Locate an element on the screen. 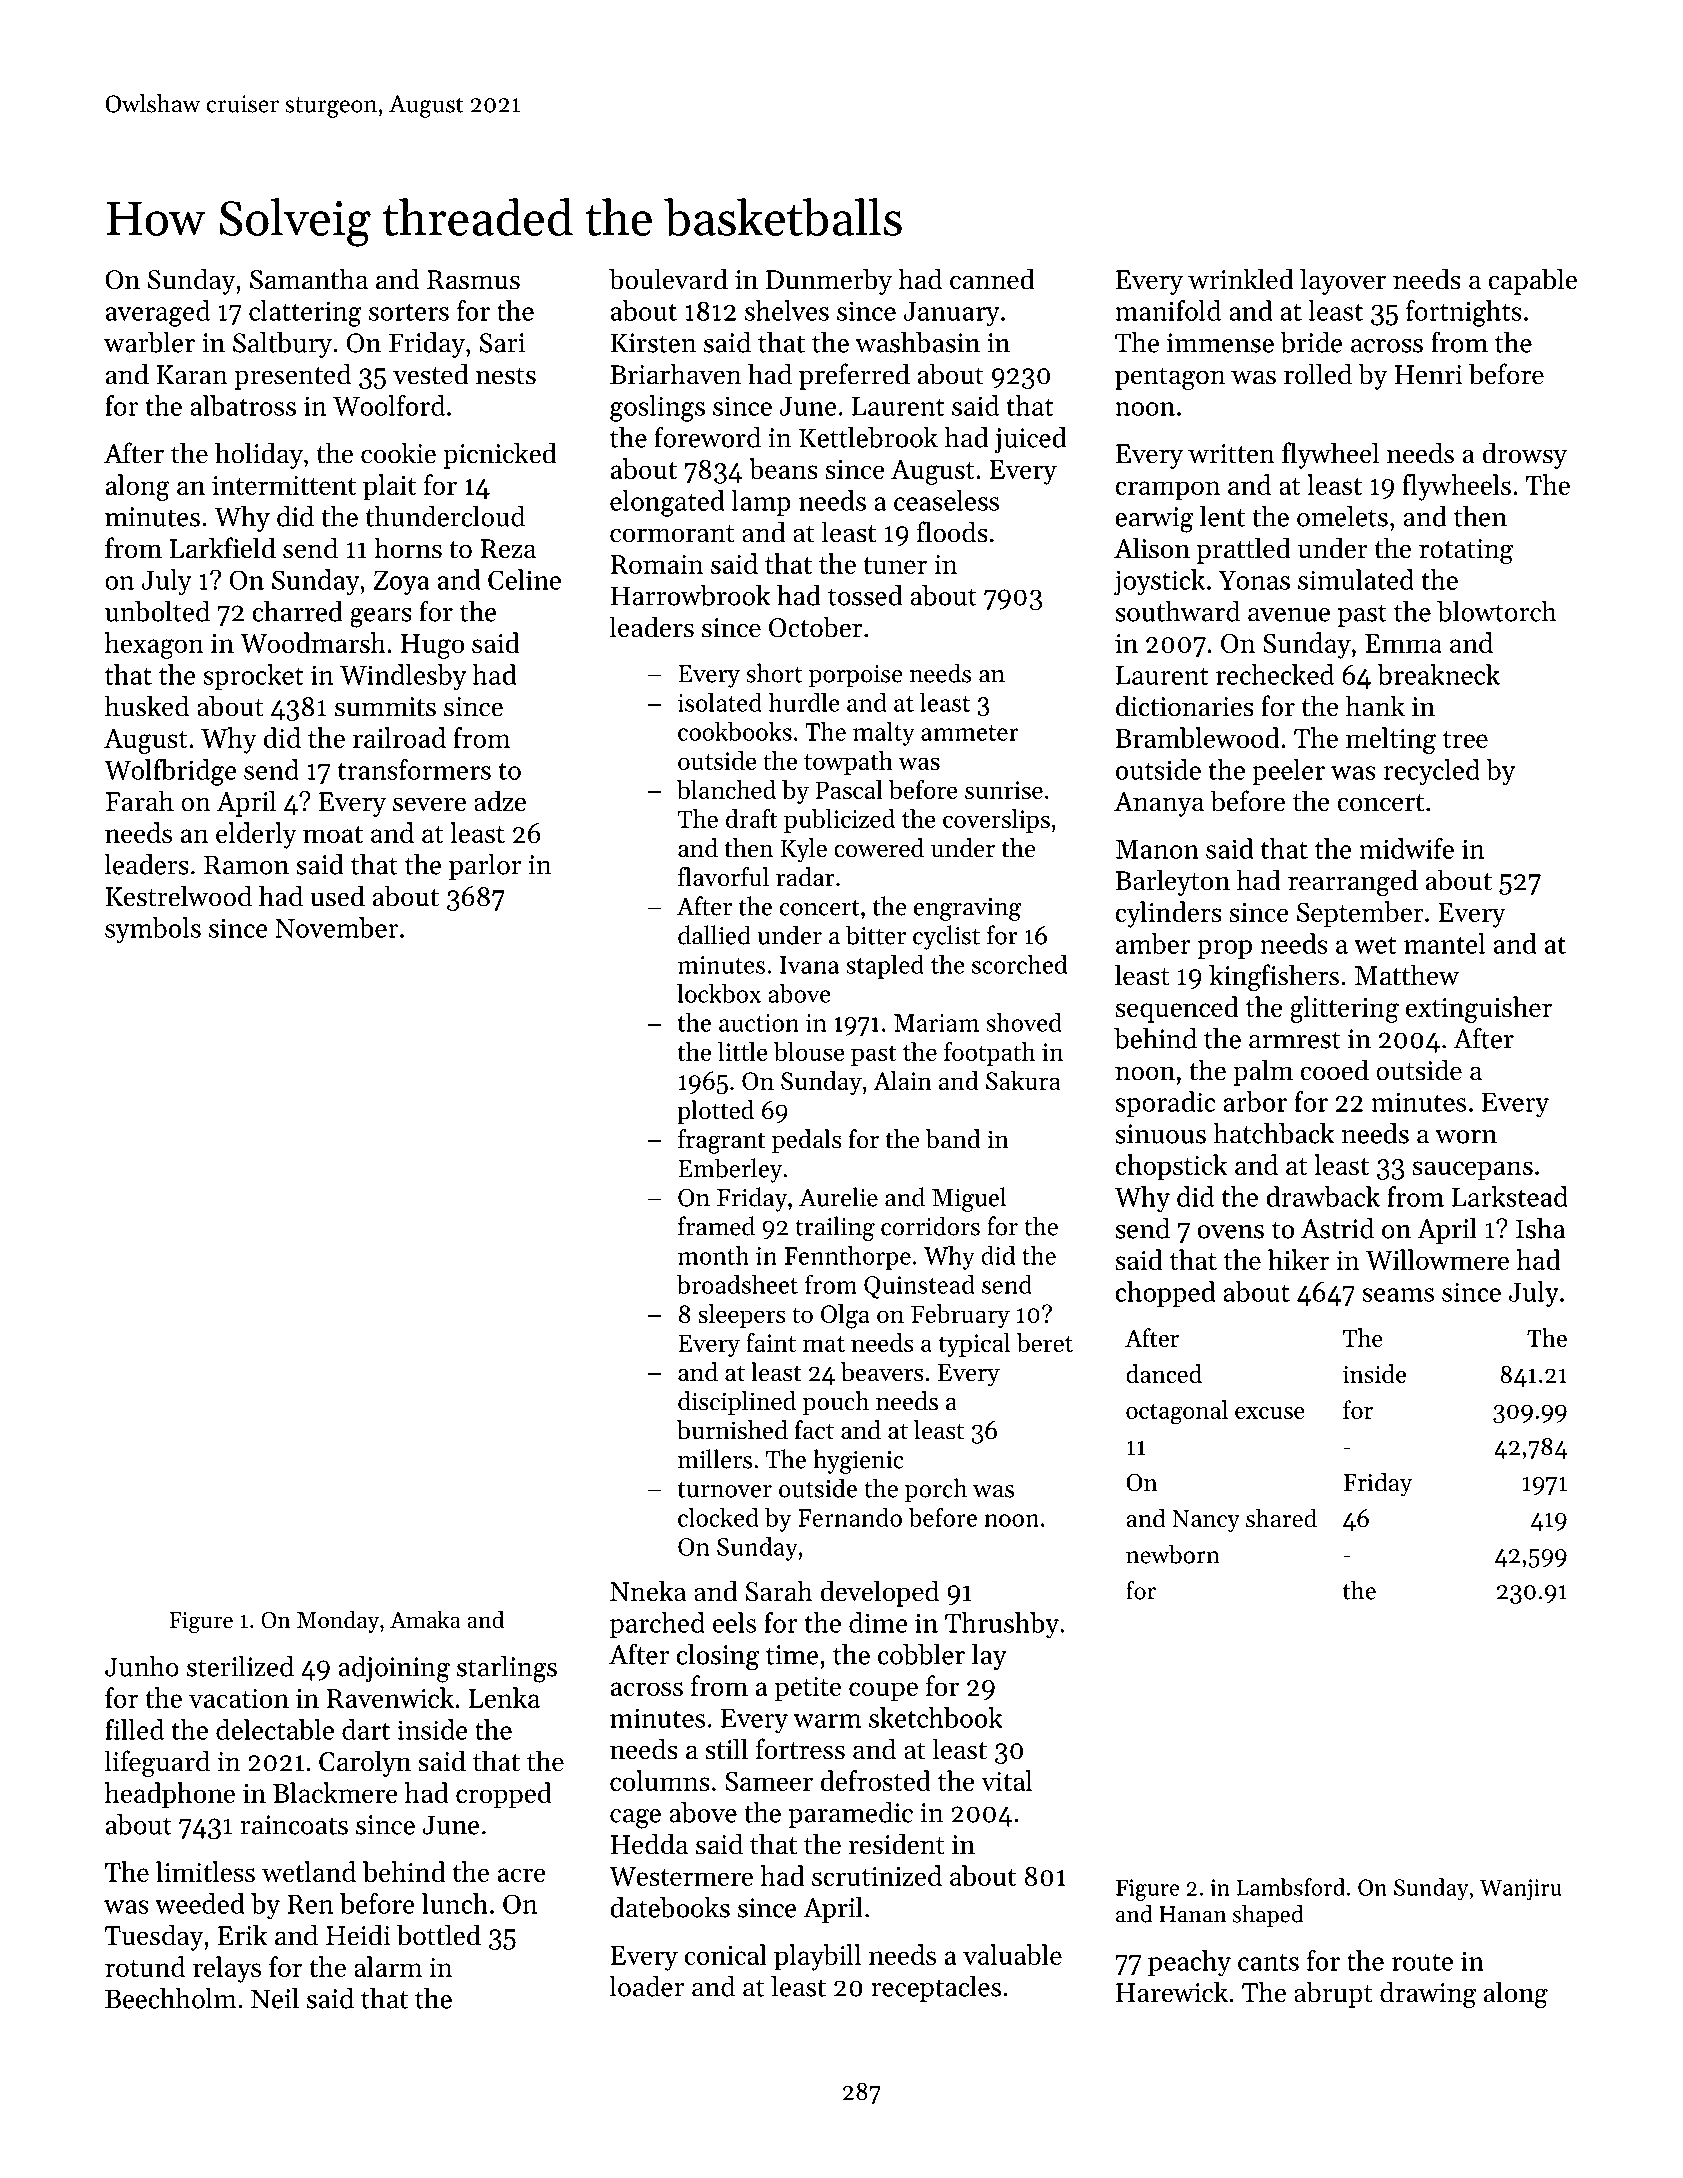  Amaka is located at coordinates (425, 1619).
